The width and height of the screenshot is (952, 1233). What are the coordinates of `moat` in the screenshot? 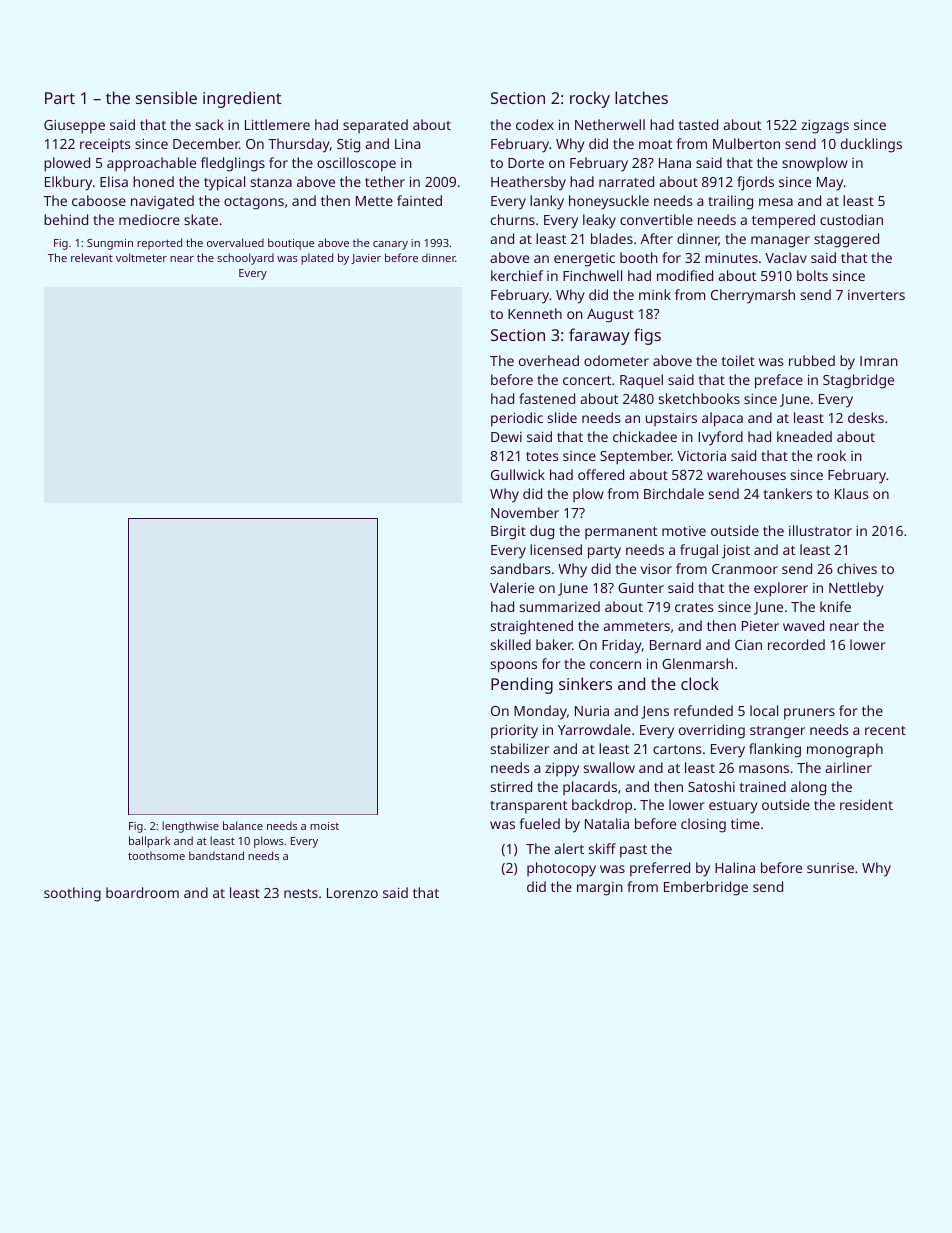 It's located at (655, 144).
